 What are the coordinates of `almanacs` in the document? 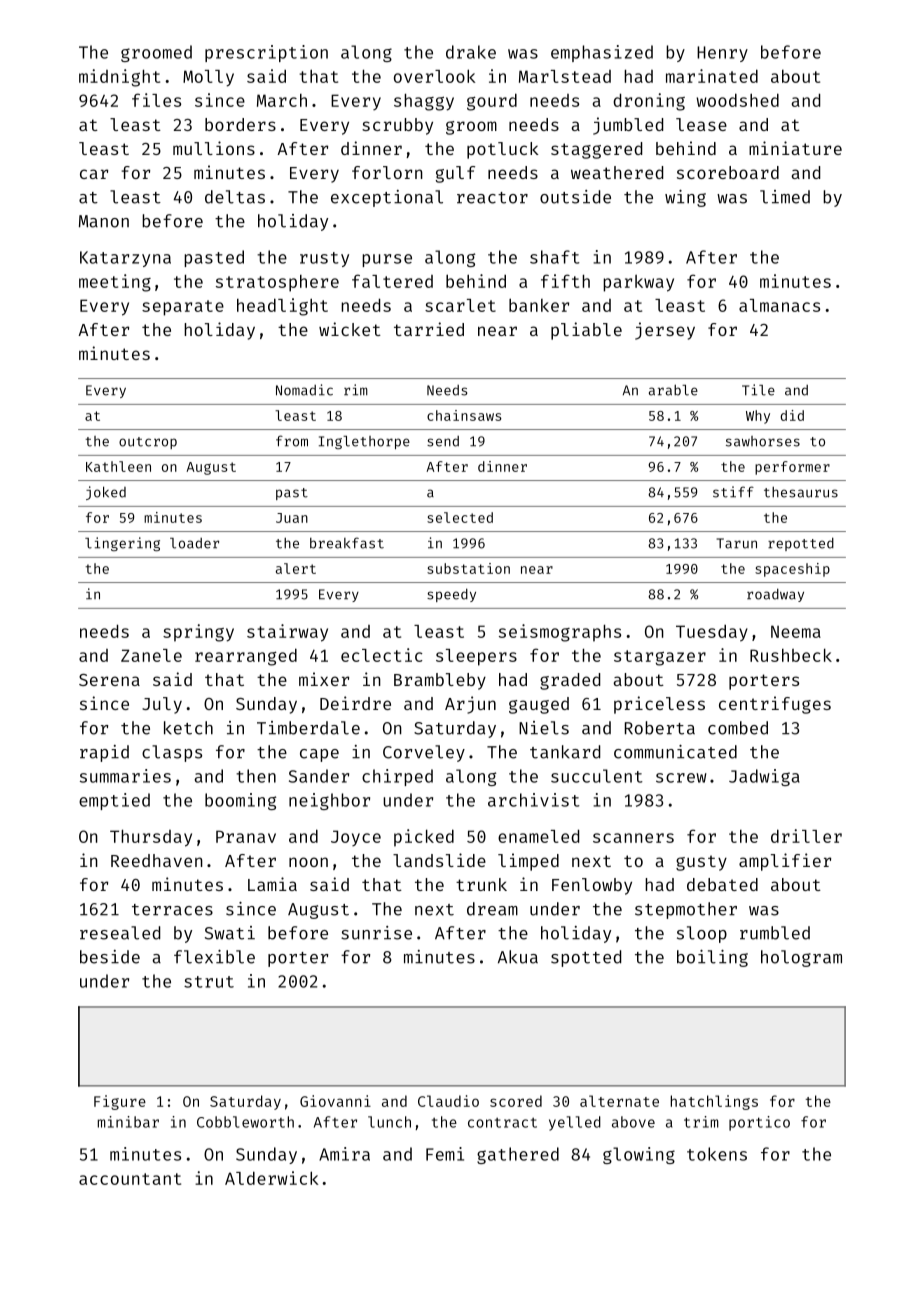 It's located at (779, 305).
